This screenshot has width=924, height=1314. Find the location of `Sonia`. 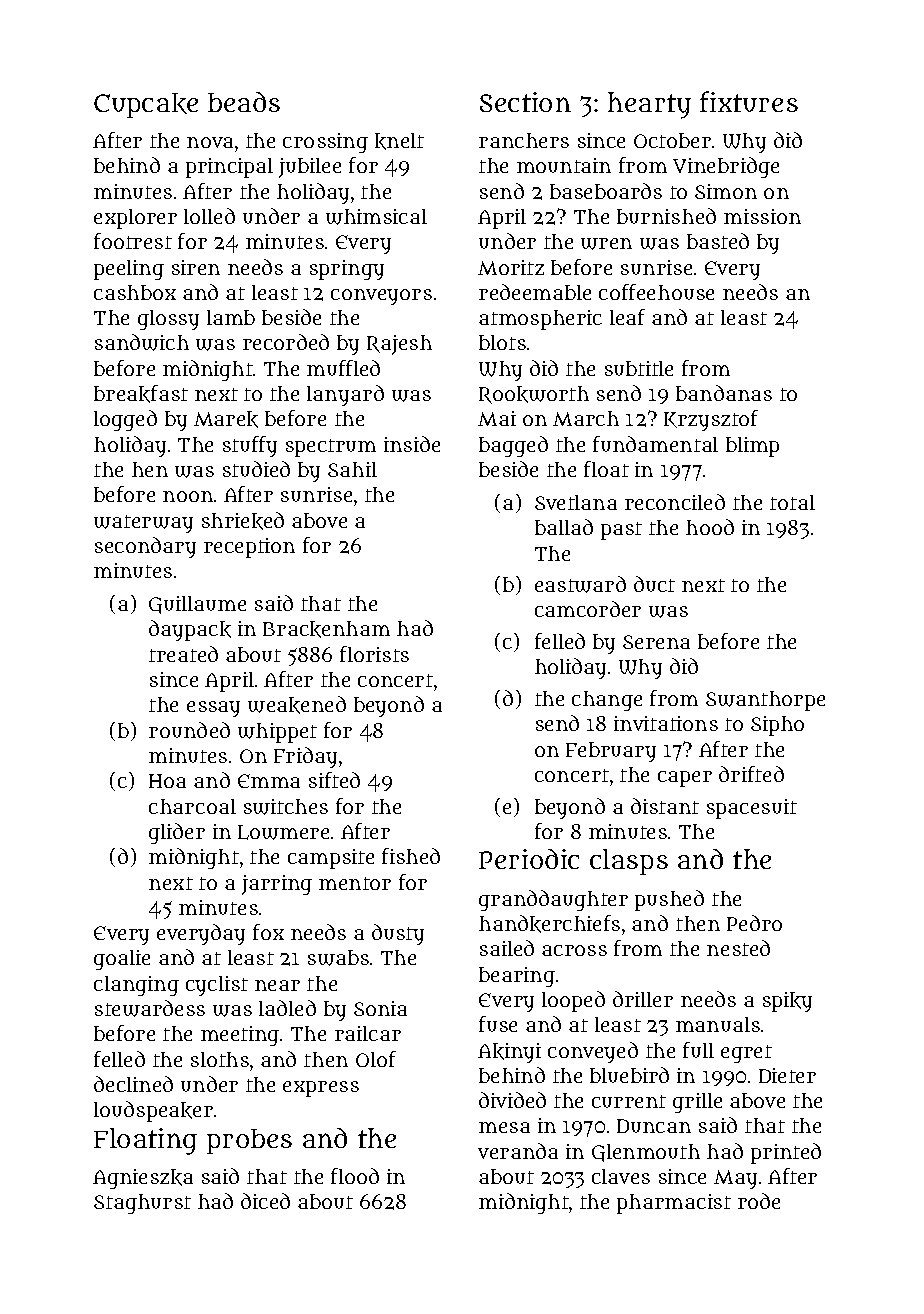

Sonia is located at coordinates (380, 1008).
